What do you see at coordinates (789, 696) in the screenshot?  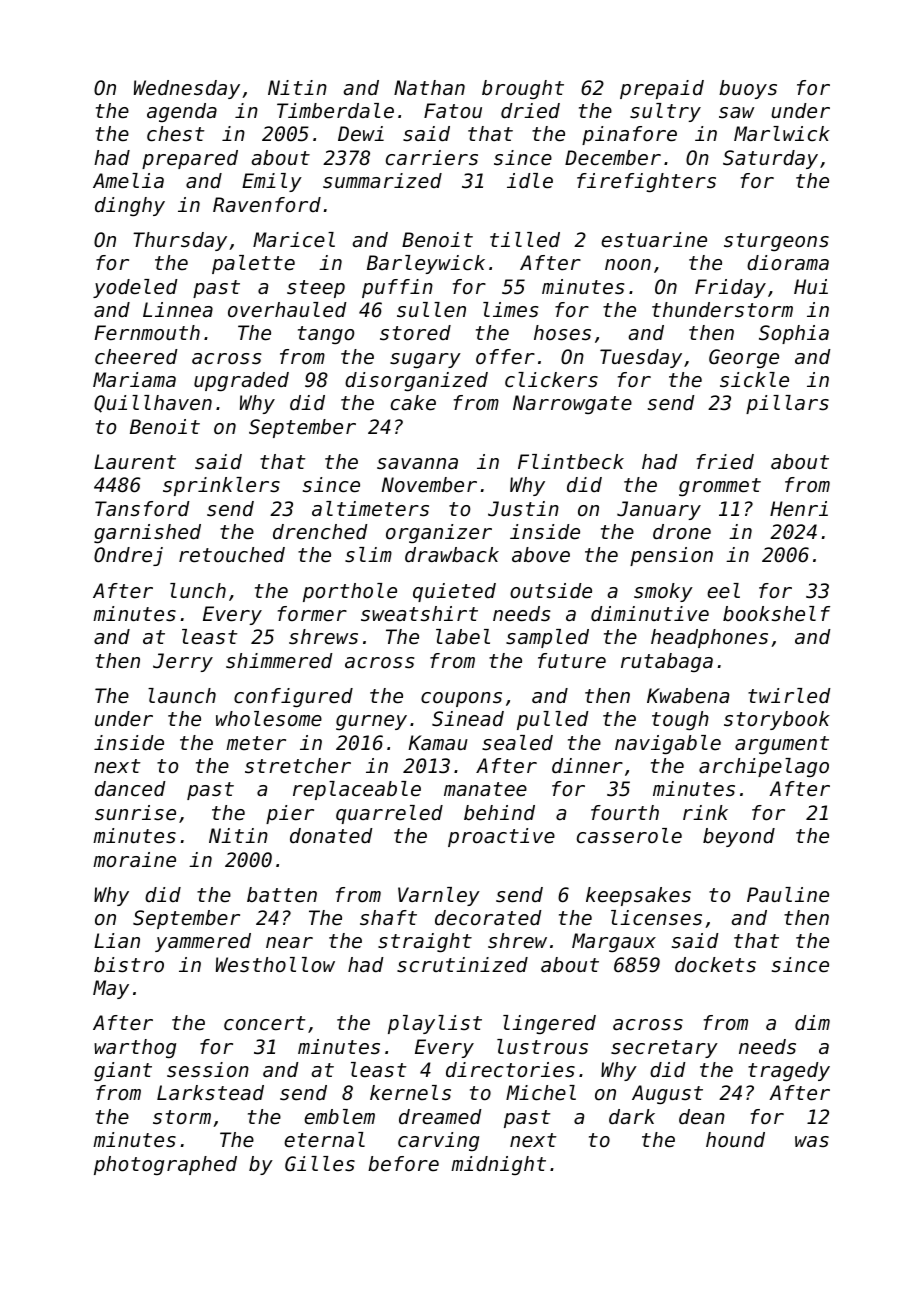 I see `twirled` at bounding box center [789, 696].
